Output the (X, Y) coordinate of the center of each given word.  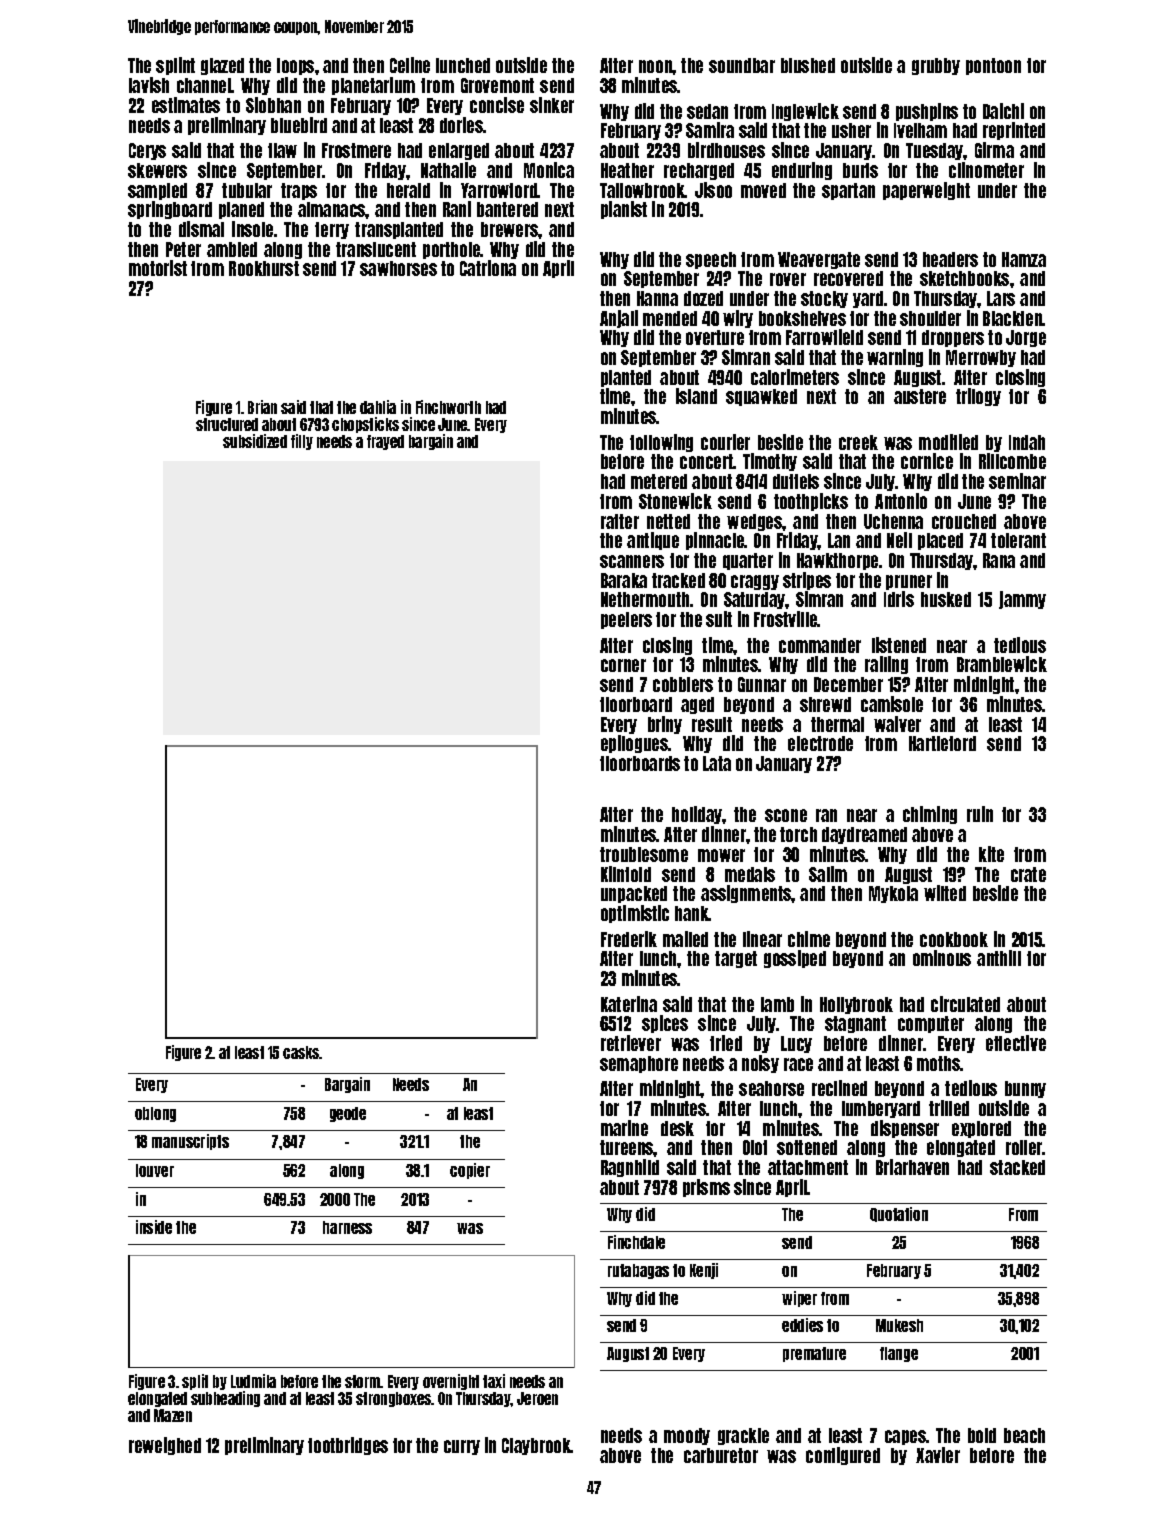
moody (687, 1436)
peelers (626, 620)
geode (348, 1114)
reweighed (165, 1446)
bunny (1025, 1089)
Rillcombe (1012, 461)
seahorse (771, 1088)
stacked (1017, 1167)
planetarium (373, 86)
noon (656, 66)
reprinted (1014, 131)
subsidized (255, 441)
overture (715, 337)
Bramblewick (1002, 664)
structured (227, 424)
